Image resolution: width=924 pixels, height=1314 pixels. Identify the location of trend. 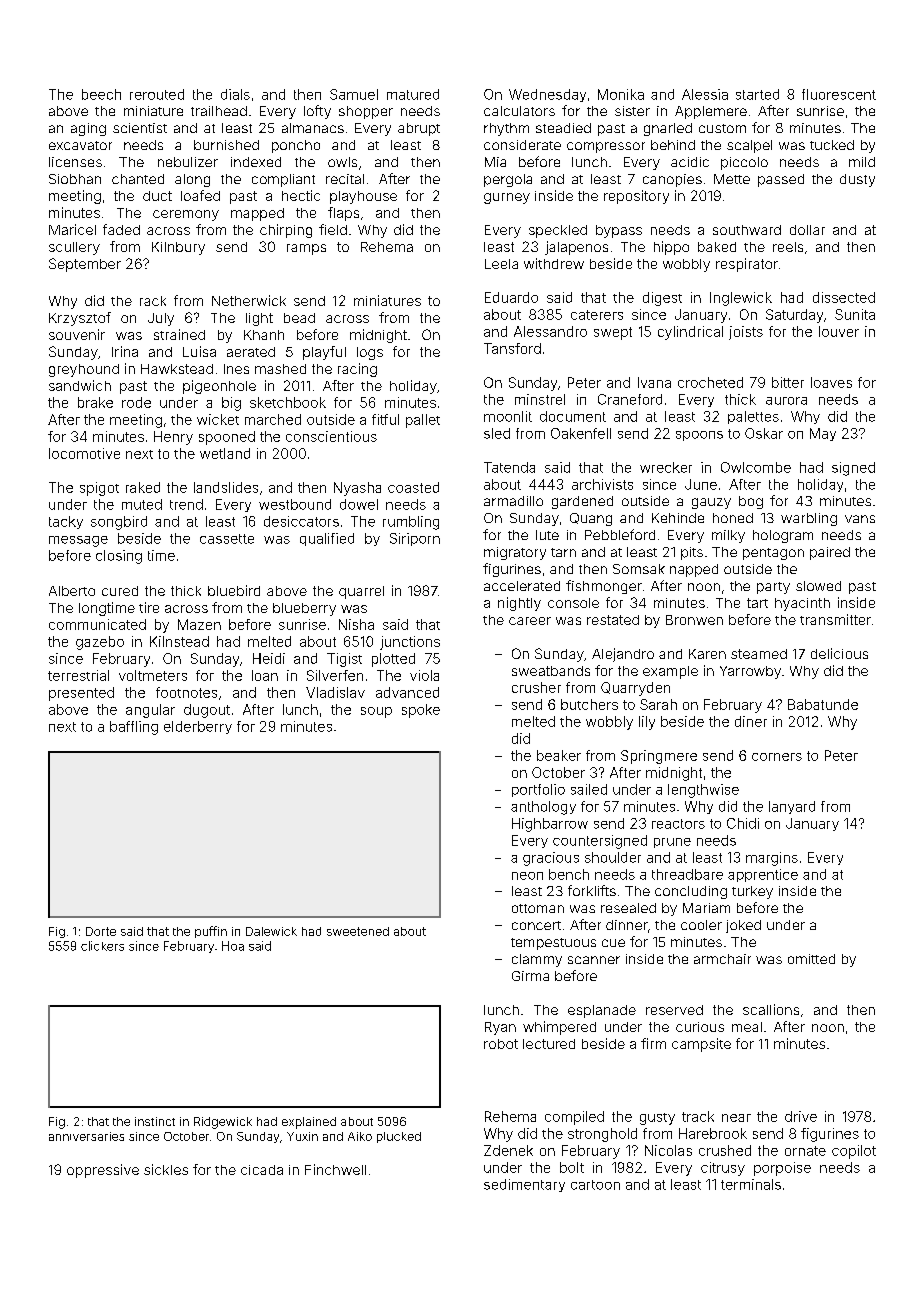
(186, 504).
